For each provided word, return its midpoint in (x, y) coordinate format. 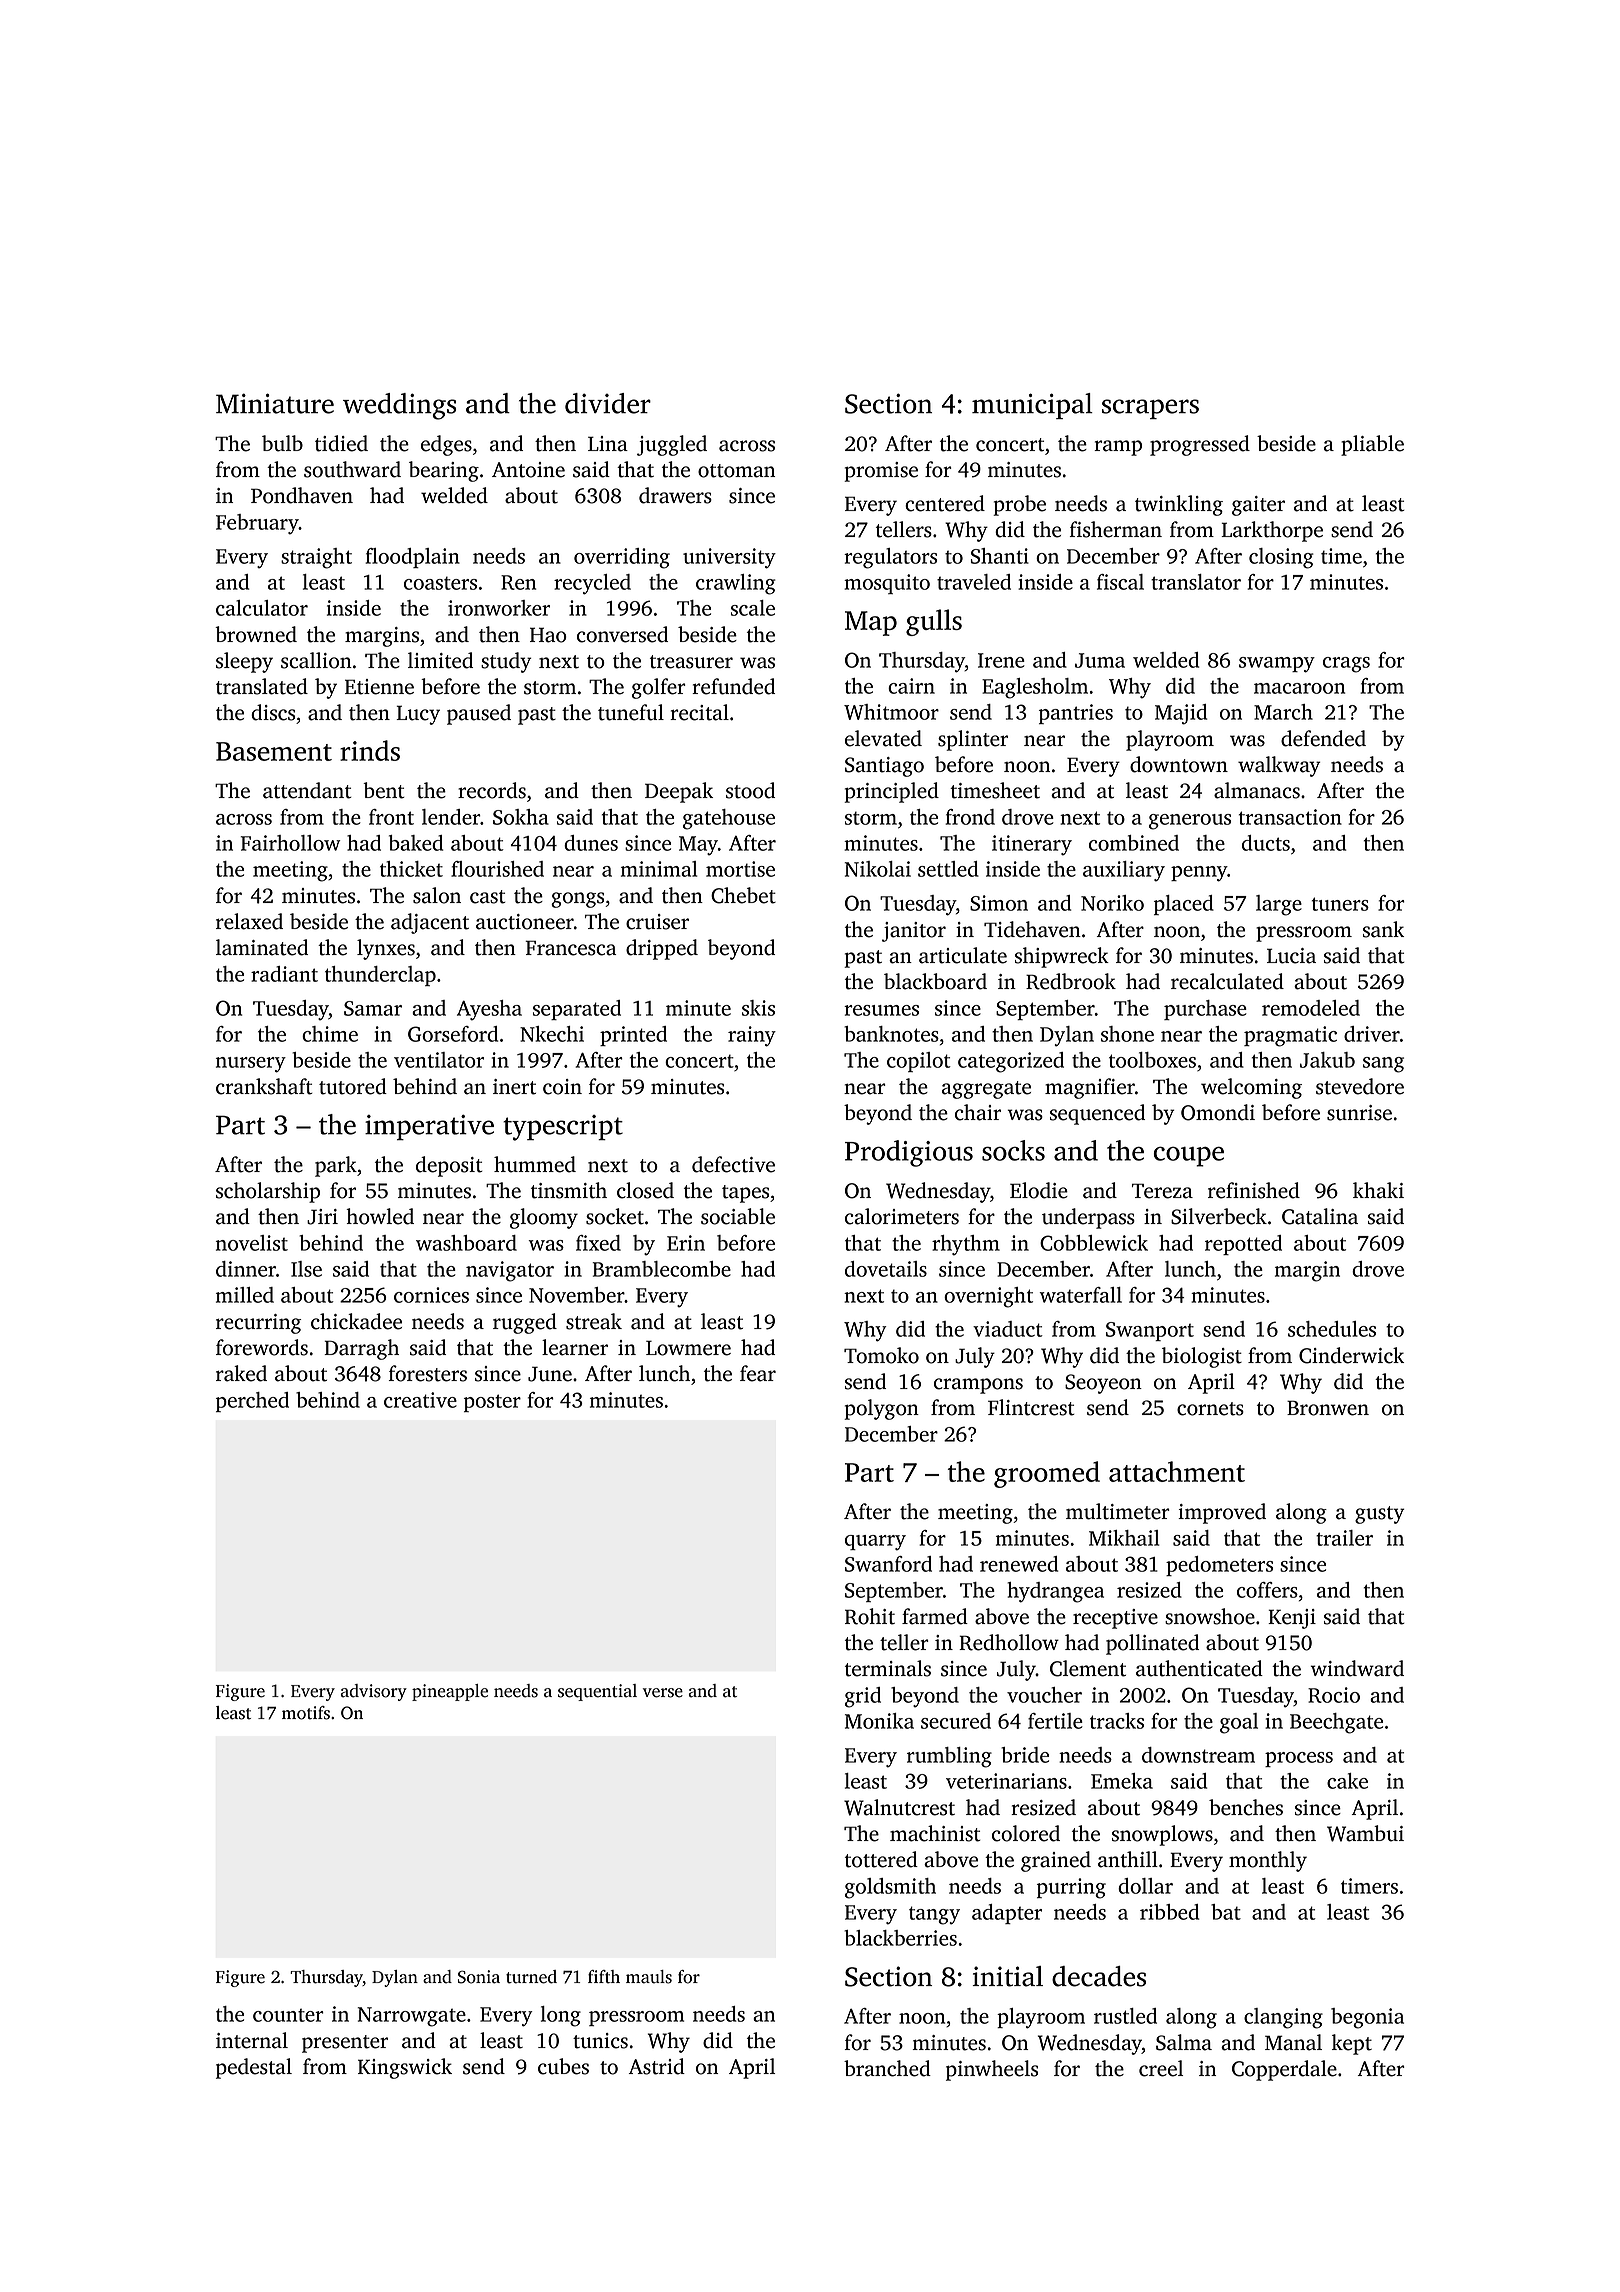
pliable (1372, 445)
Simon (999, 903)
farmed (935, 1616)
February (257, 524)
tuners (1340, 904)
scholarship (268, 1192)
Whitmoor (891, 712)
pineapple (450, 1692)
